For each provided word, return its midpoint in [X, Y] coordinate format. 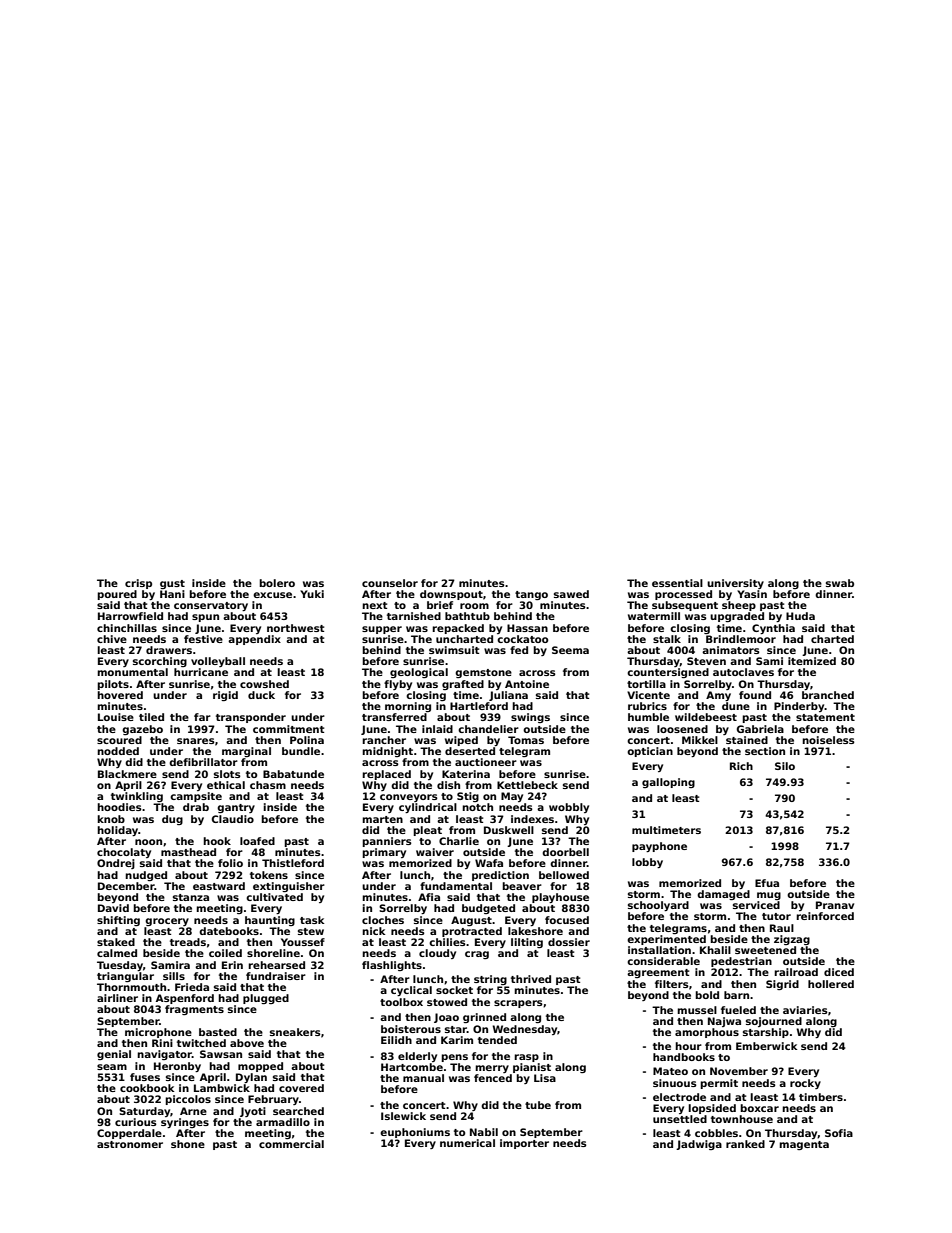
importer [524, 1144]
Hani [172, 594]
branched [828, 695]
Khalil [715, 950]
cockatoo [523, 639]
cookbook [147, 1088]
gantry [236, 808]
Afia [429, 897]
